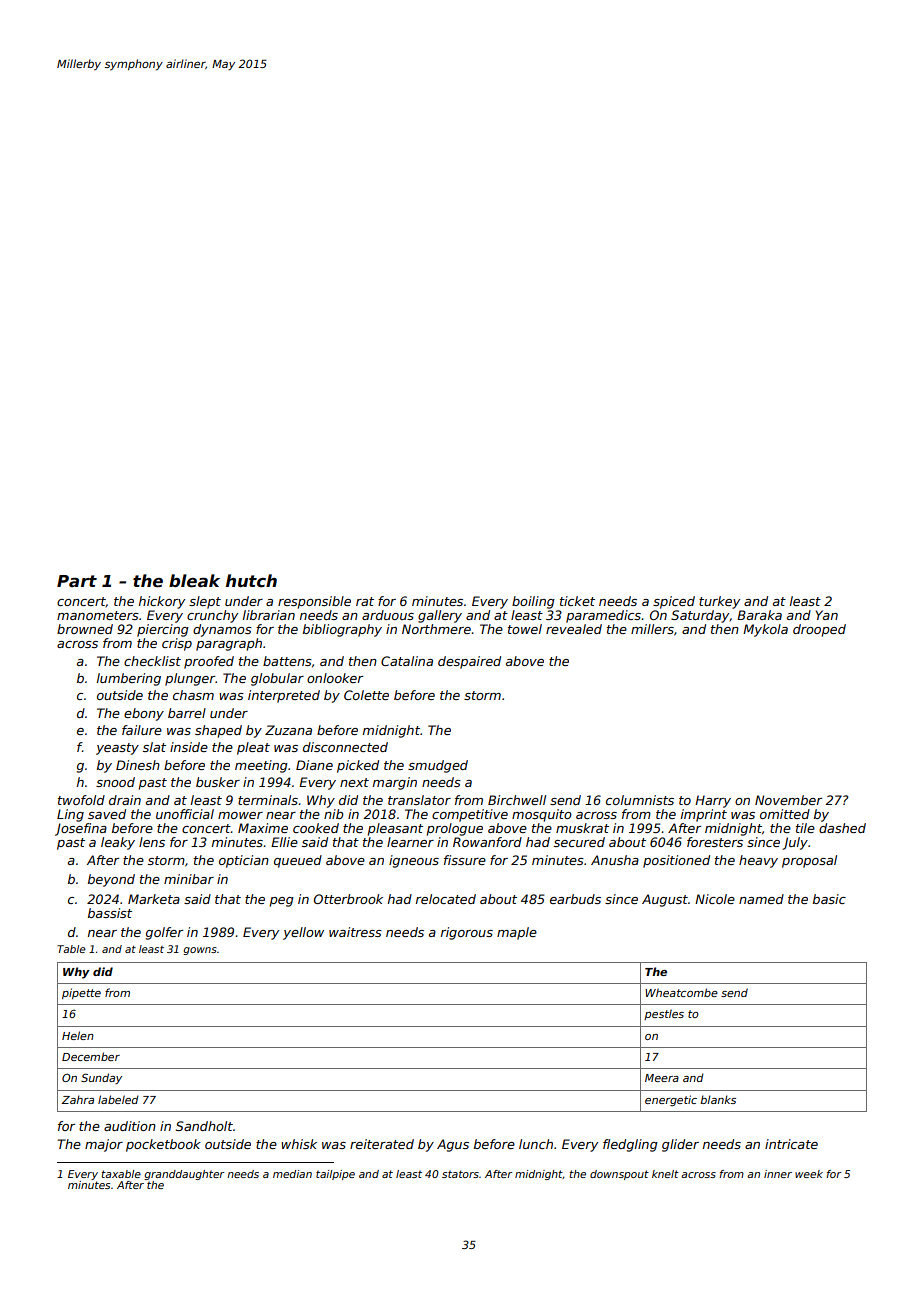 This page has height=1308, width=924. What do you see at coordinates (98, 615) in the page?
I see `manometers` at bounding box center [98, 615].
